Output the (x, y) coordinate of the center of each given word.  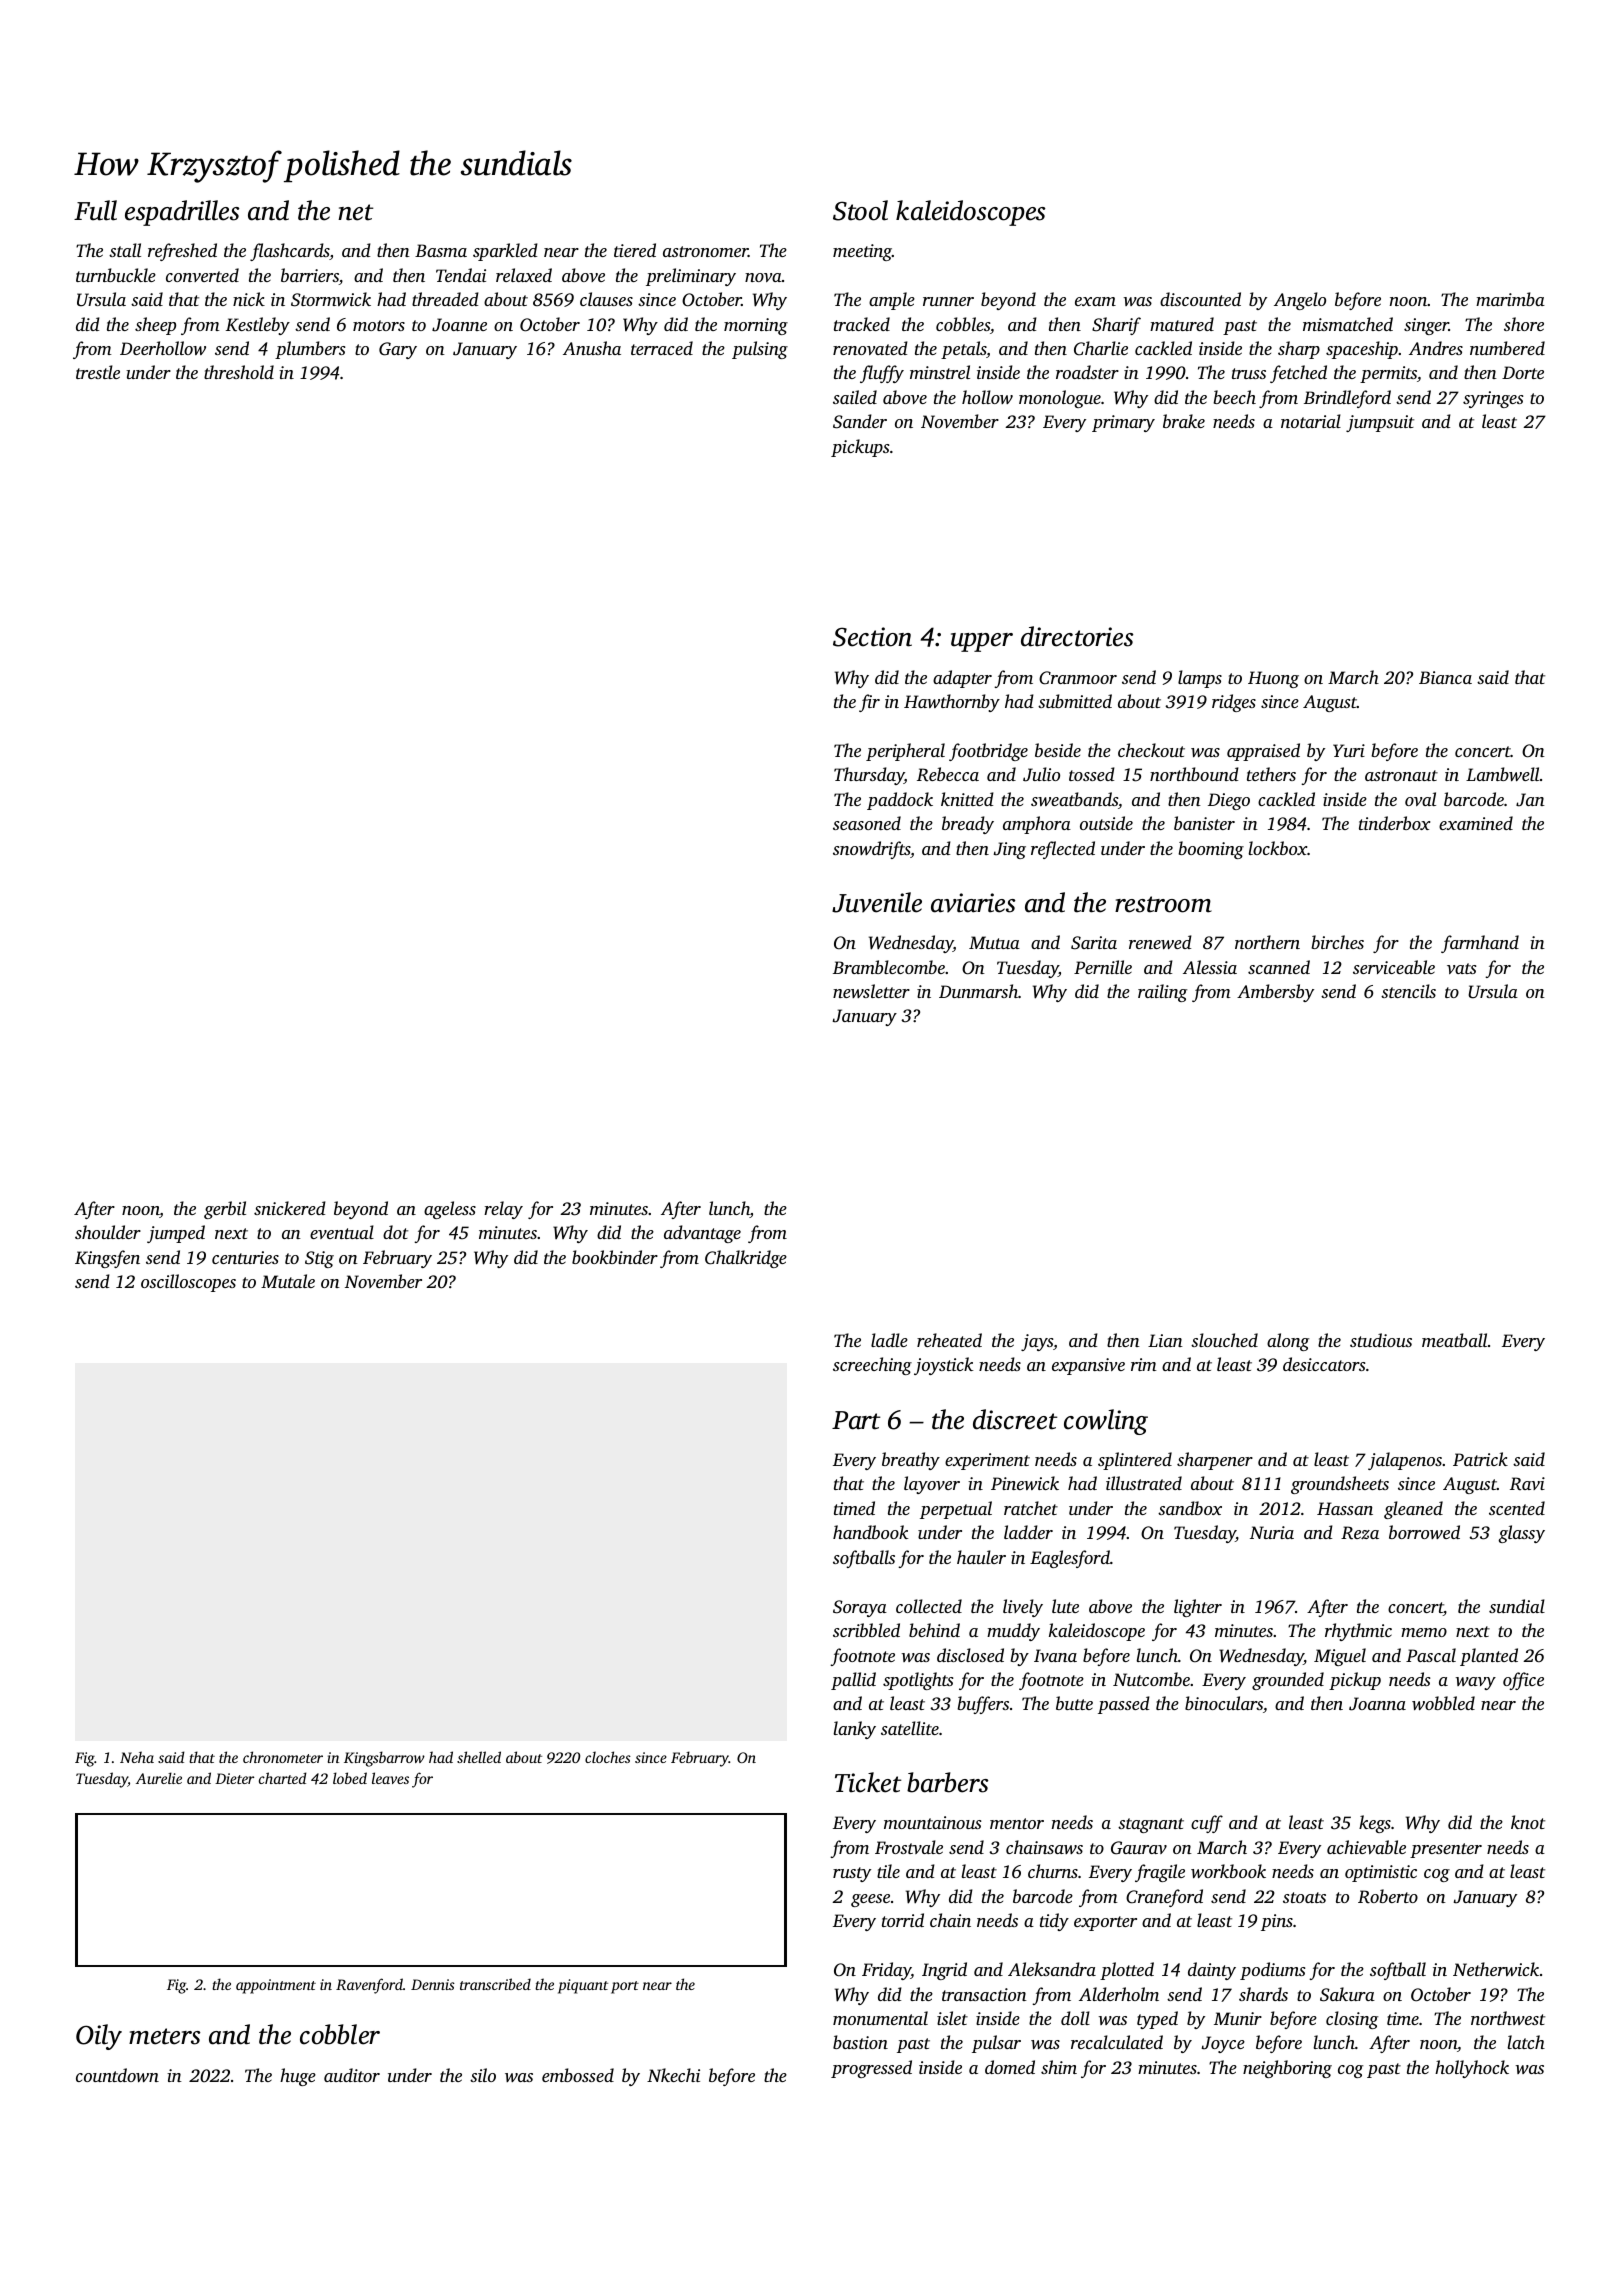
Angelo (1300, 301)
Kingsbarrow (384, 1759)
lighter (1198, 1608)
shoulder (108, 1232)
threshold (239, 372)
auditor (352, 2075)
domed (1010, 2067)
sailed (855, 397)
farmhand (1480, 944)
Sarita (1094, 943)
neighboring (1287, 2069)
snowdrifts (871, 850)
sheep (155, 326)
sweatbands (1074, 799)
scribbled (866, 1630)
